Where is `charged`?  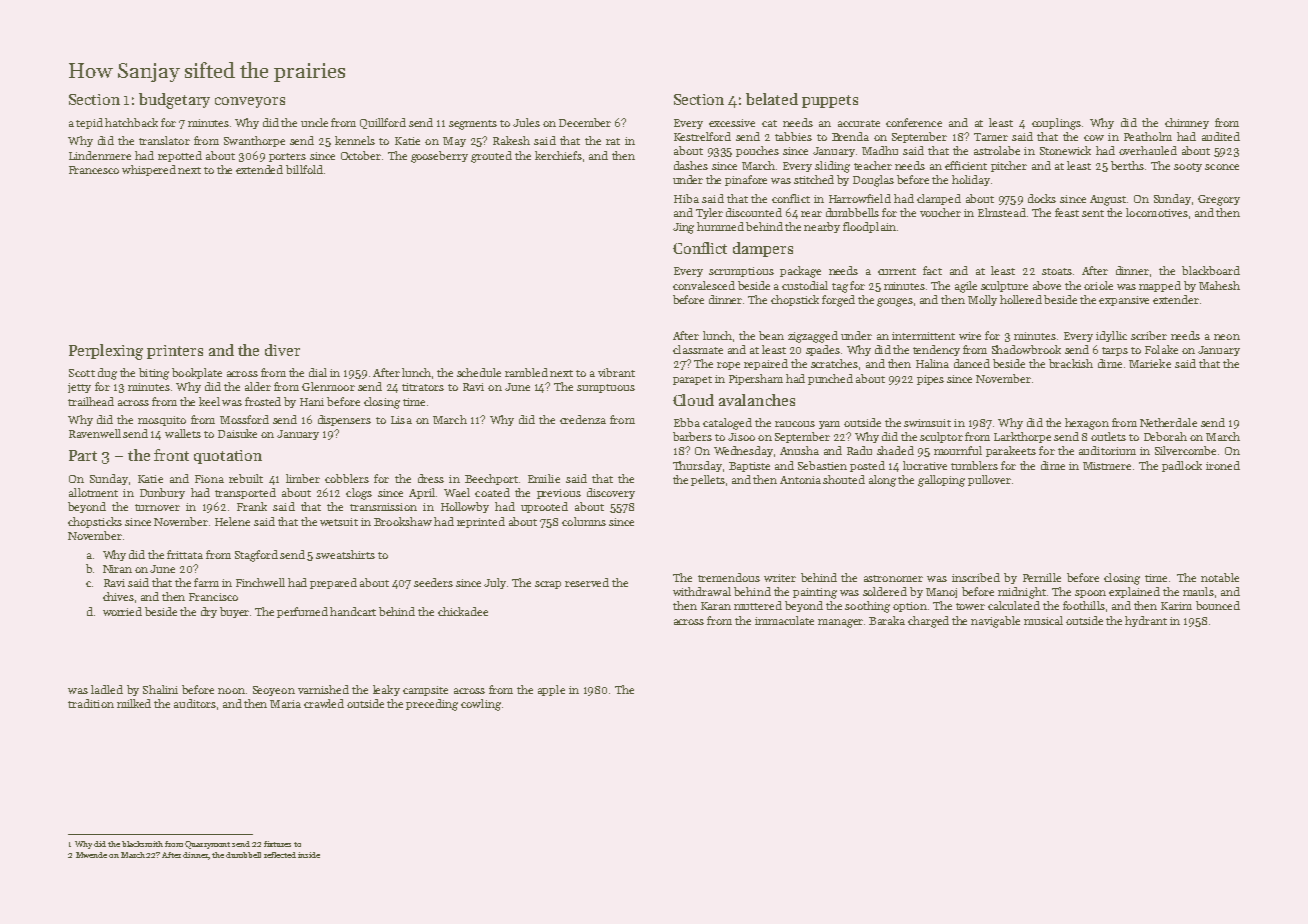 charged is located at coordinates (928, 622).
